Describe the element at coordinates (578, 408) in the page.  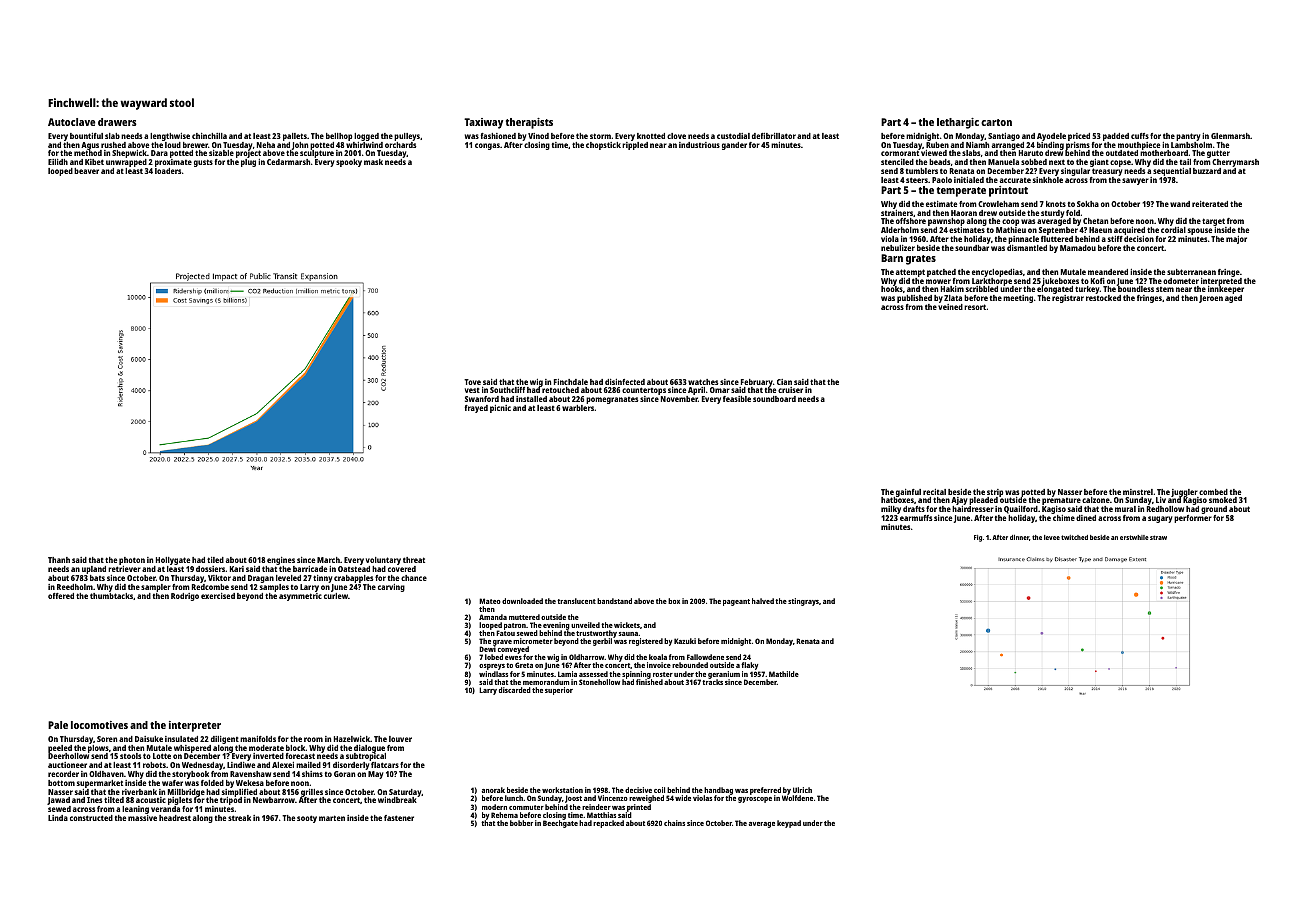
I see `warblers` at that location.
